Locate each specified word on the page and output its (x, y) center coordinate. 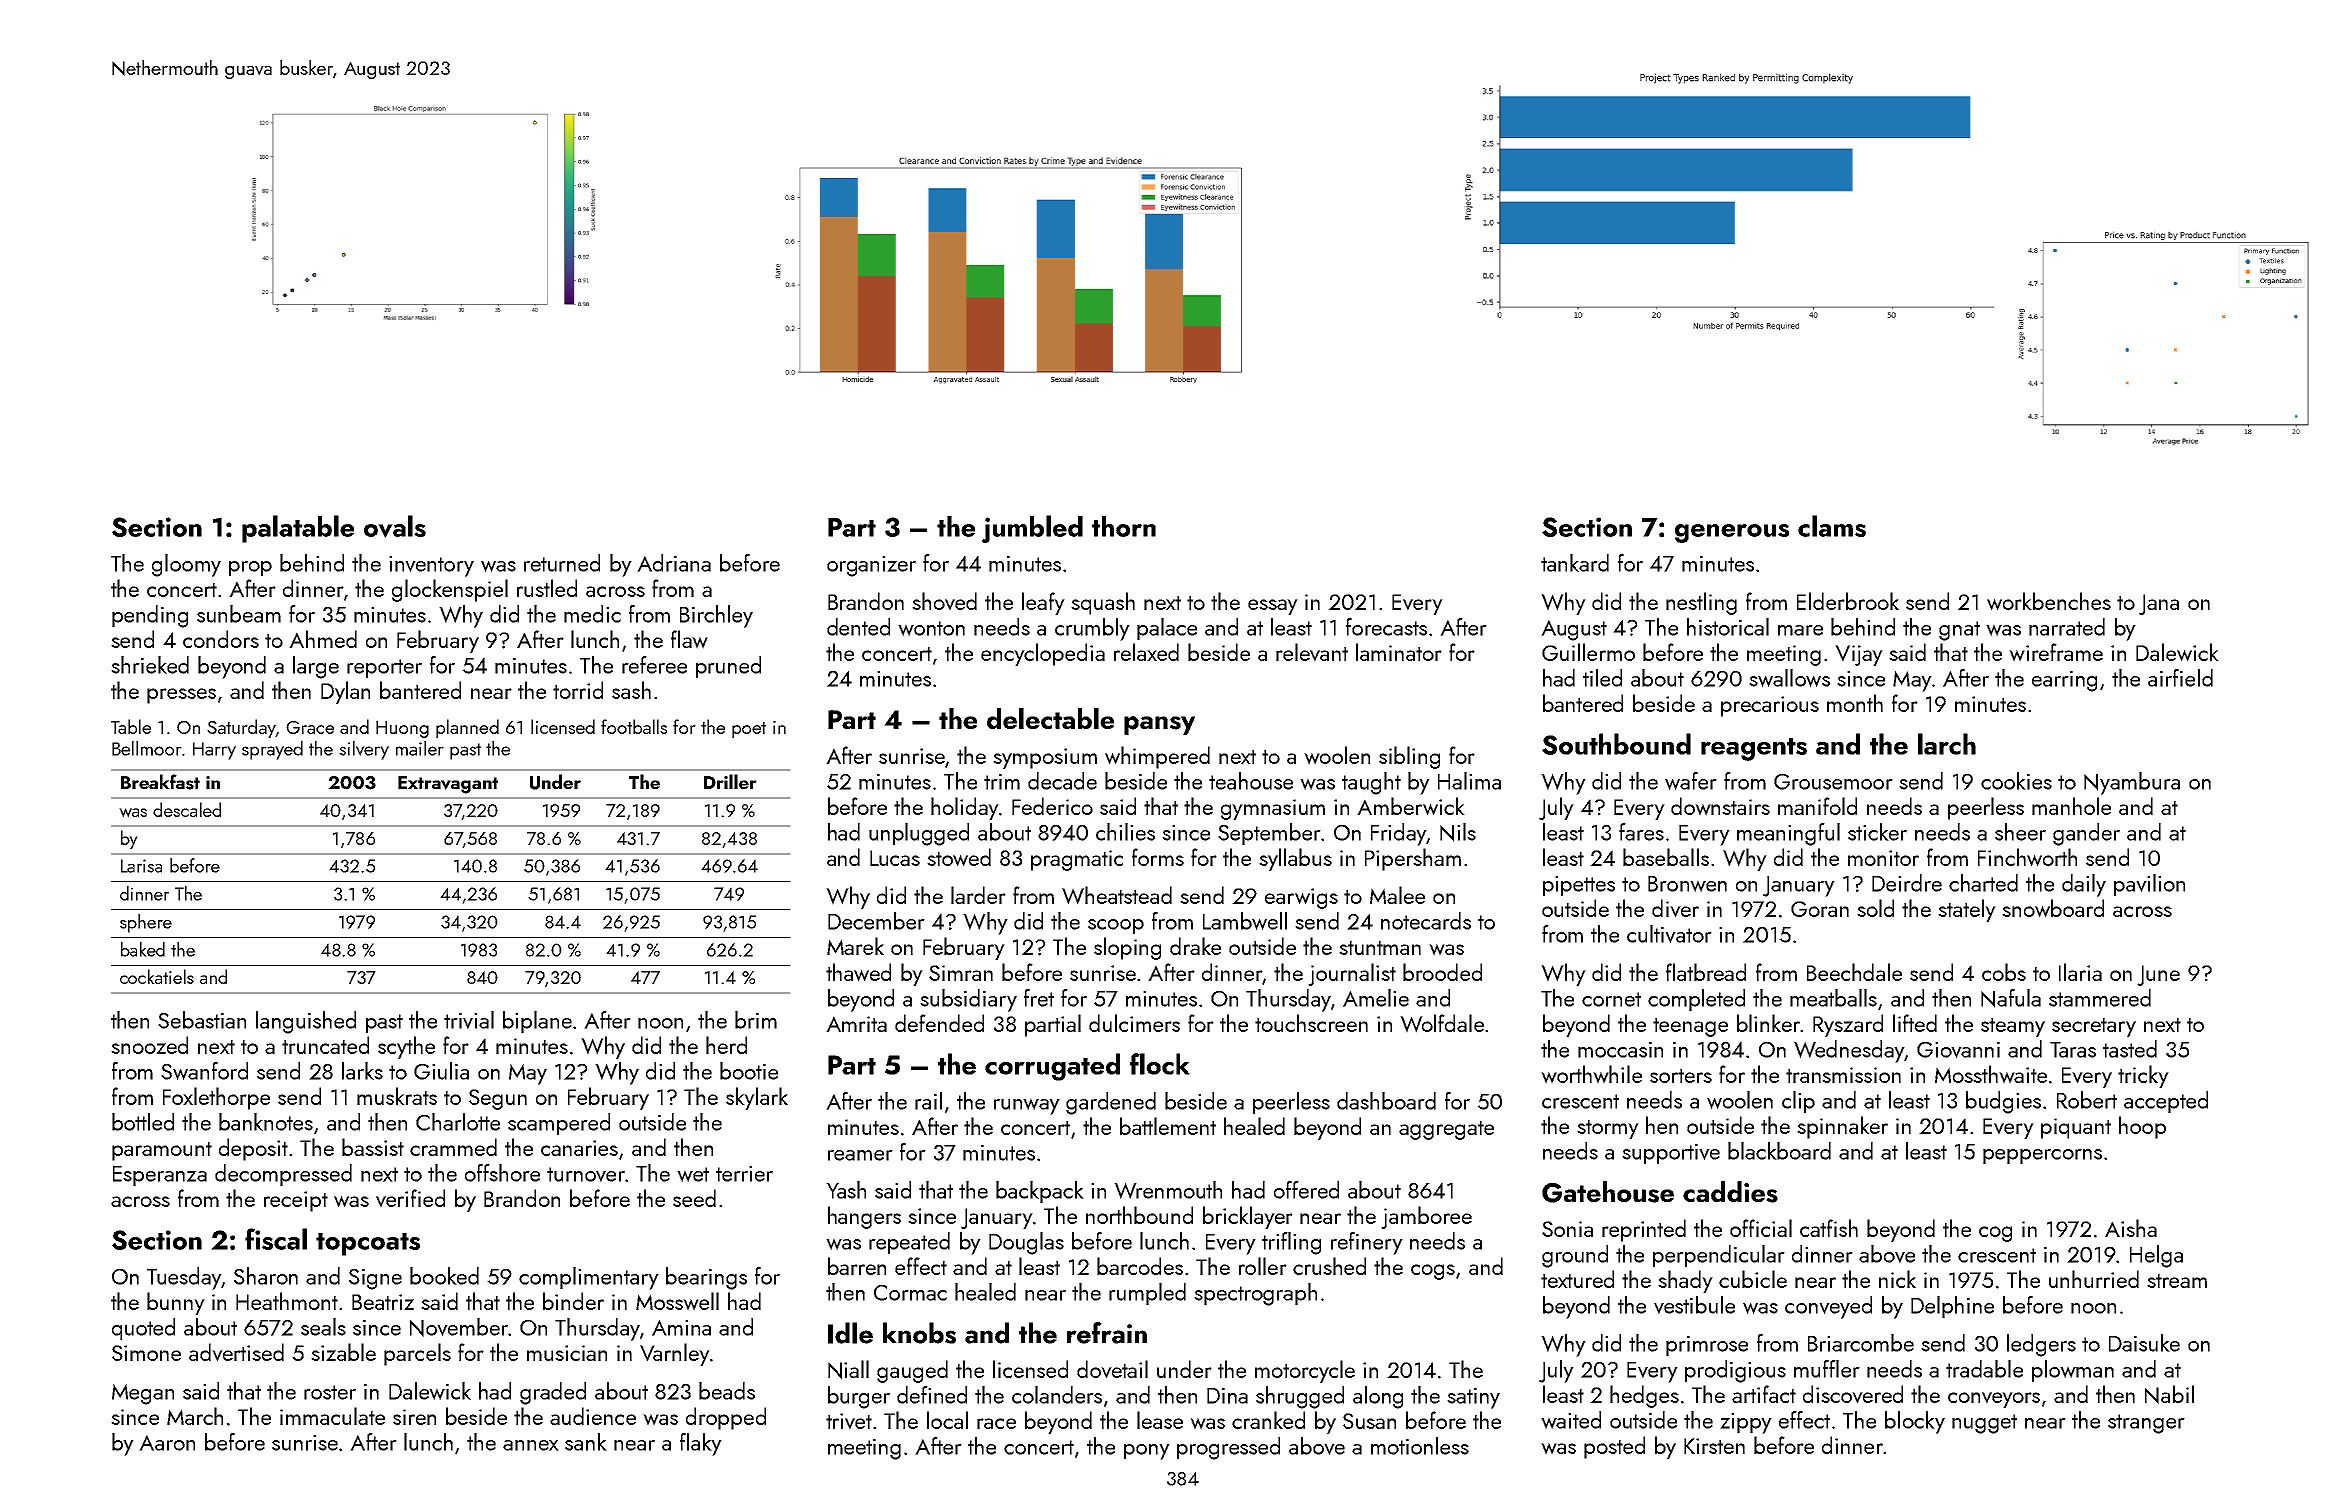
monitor (1883, 858)
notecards (1426, 921)
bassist (373, 1147)
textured (1577, 1279)
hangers (864, 1217)
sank (586, 1442)
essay (1273, 607)
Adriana (674, 563)
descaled (187, 809)
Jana (2159, 604)
